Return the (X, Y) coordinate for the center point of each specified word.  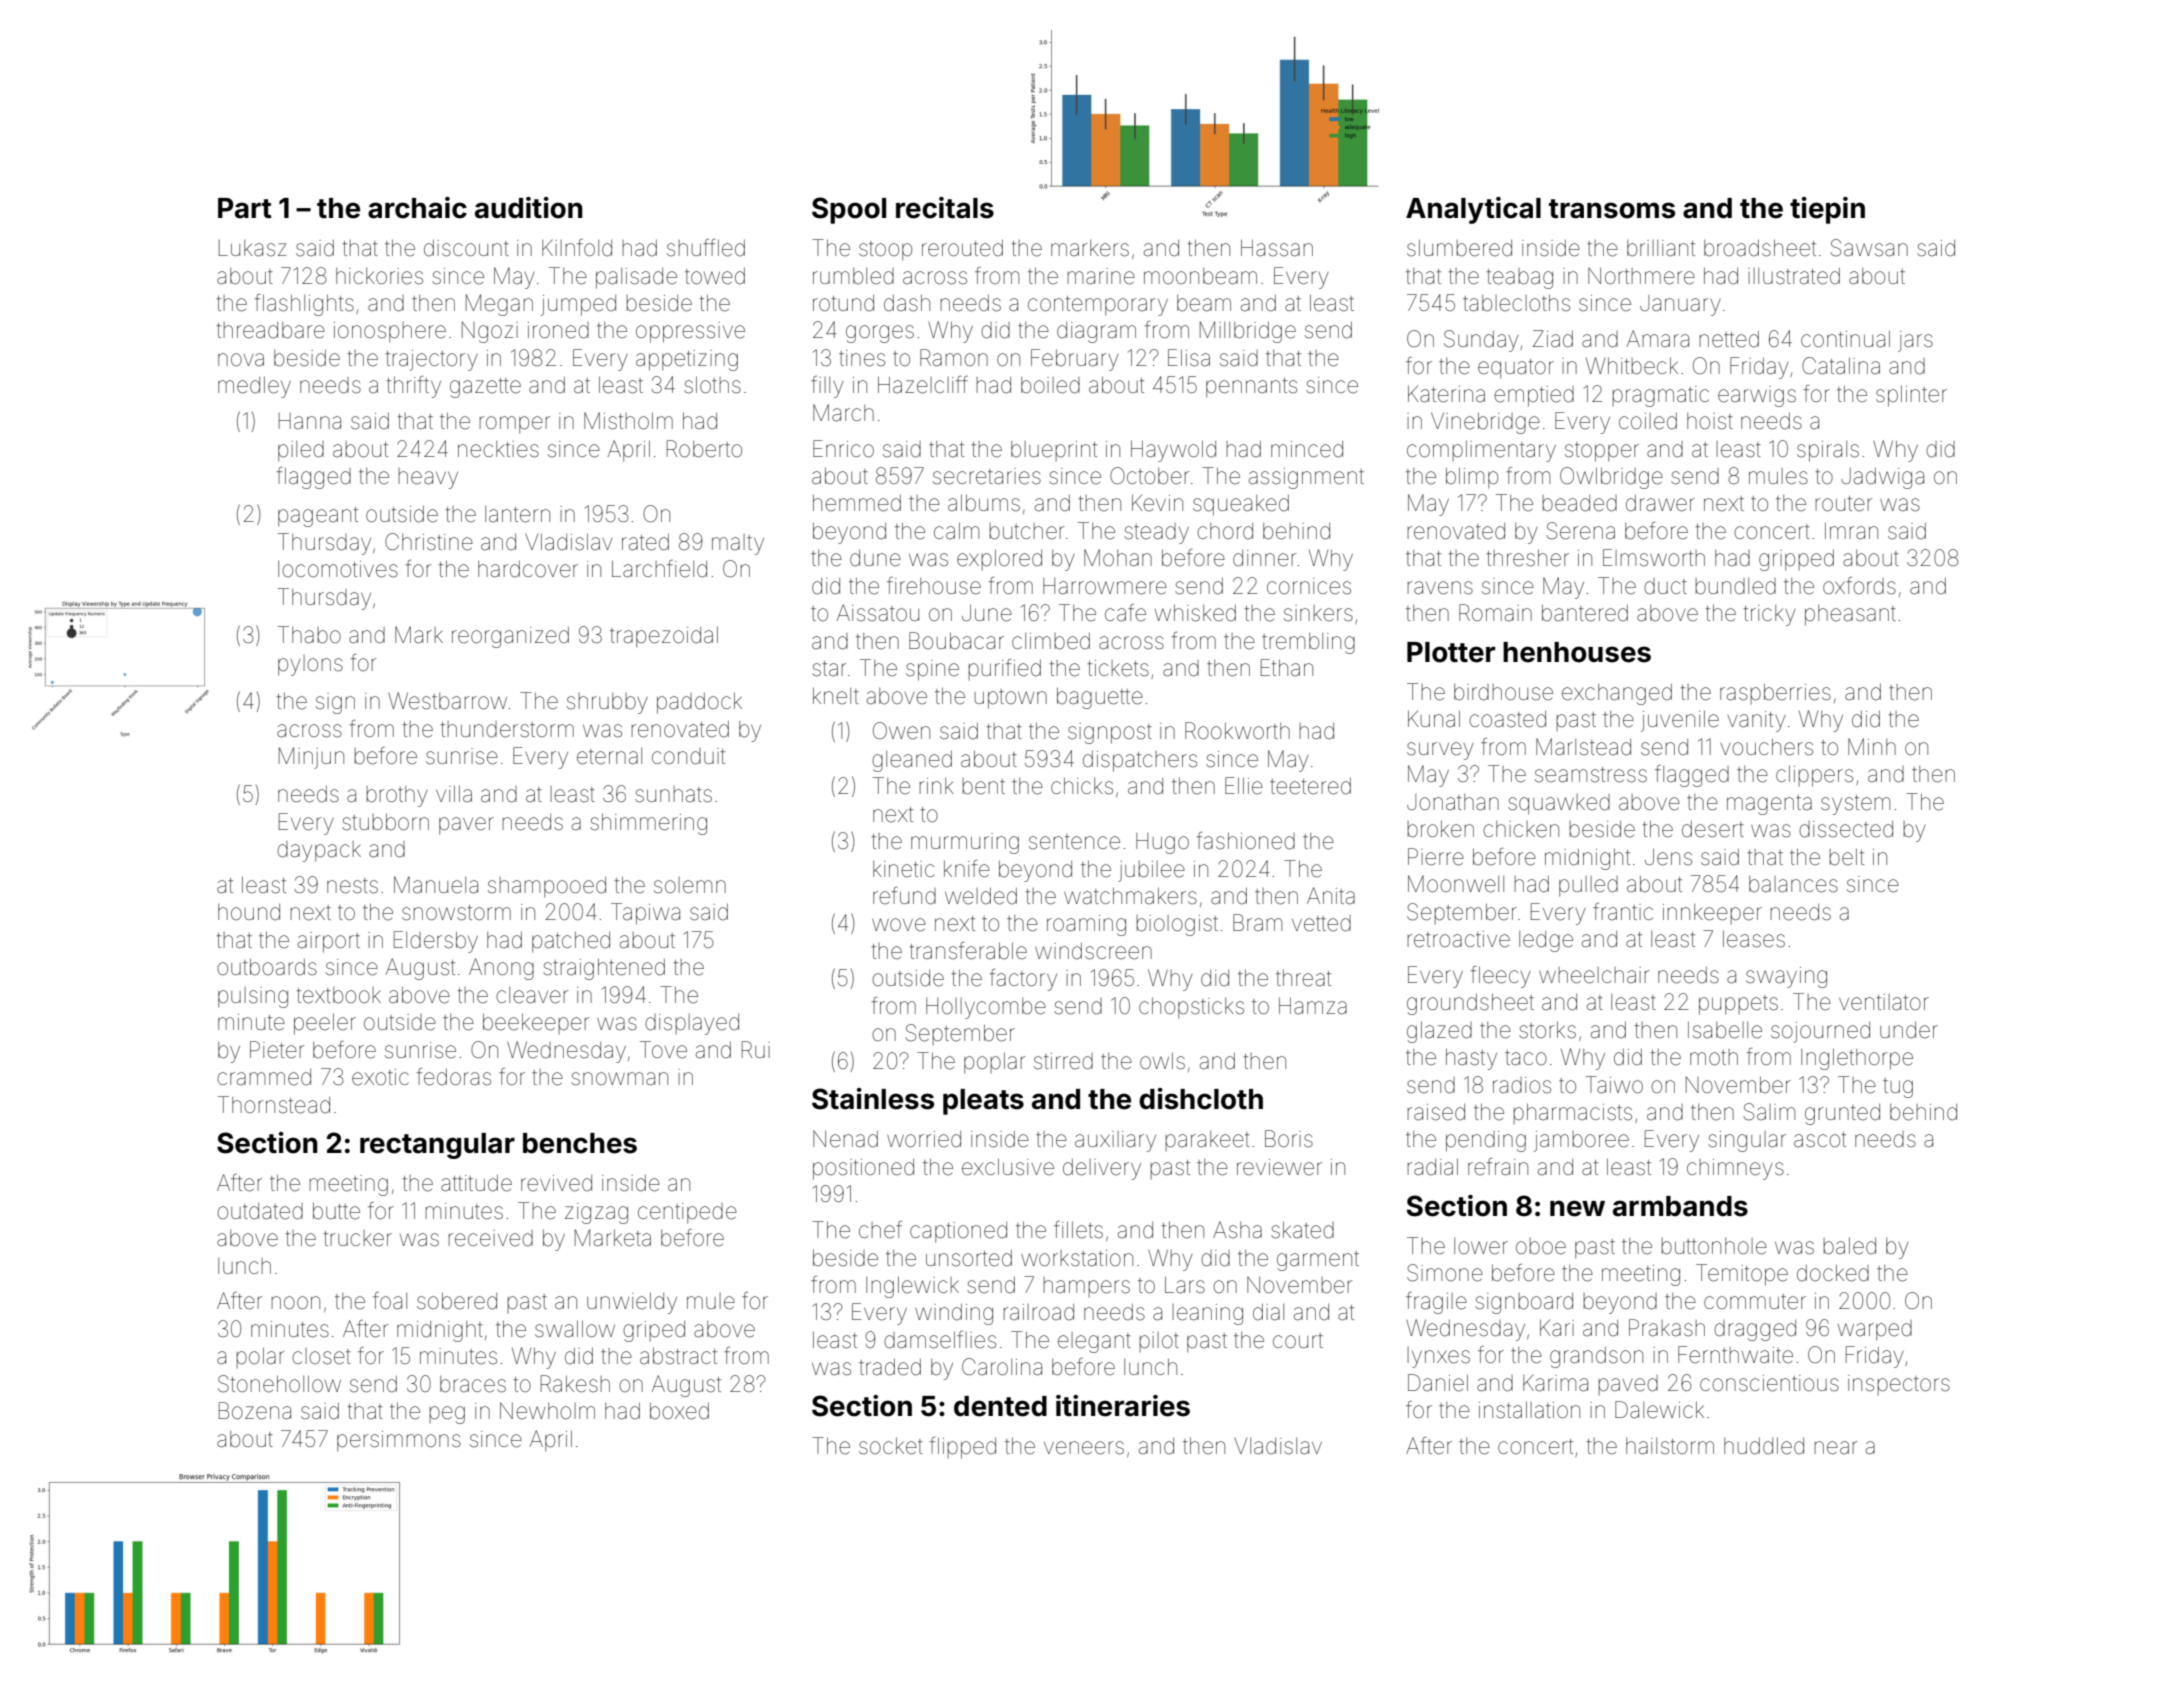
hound (249, 912)
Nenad (845, 1139)
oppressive (690, 332)
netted (1729, 339)
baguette (1100, 698)
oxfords (1859, 586)
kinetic (903, 869)
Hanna (310, 421)
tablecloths (1516, 303)
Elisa (1189, 358)
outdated (260, 1211)
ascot (1820, 1140)
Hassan (1277, 248)
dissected (1846, 829)
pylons (310, 665)
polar (260, 1358)
